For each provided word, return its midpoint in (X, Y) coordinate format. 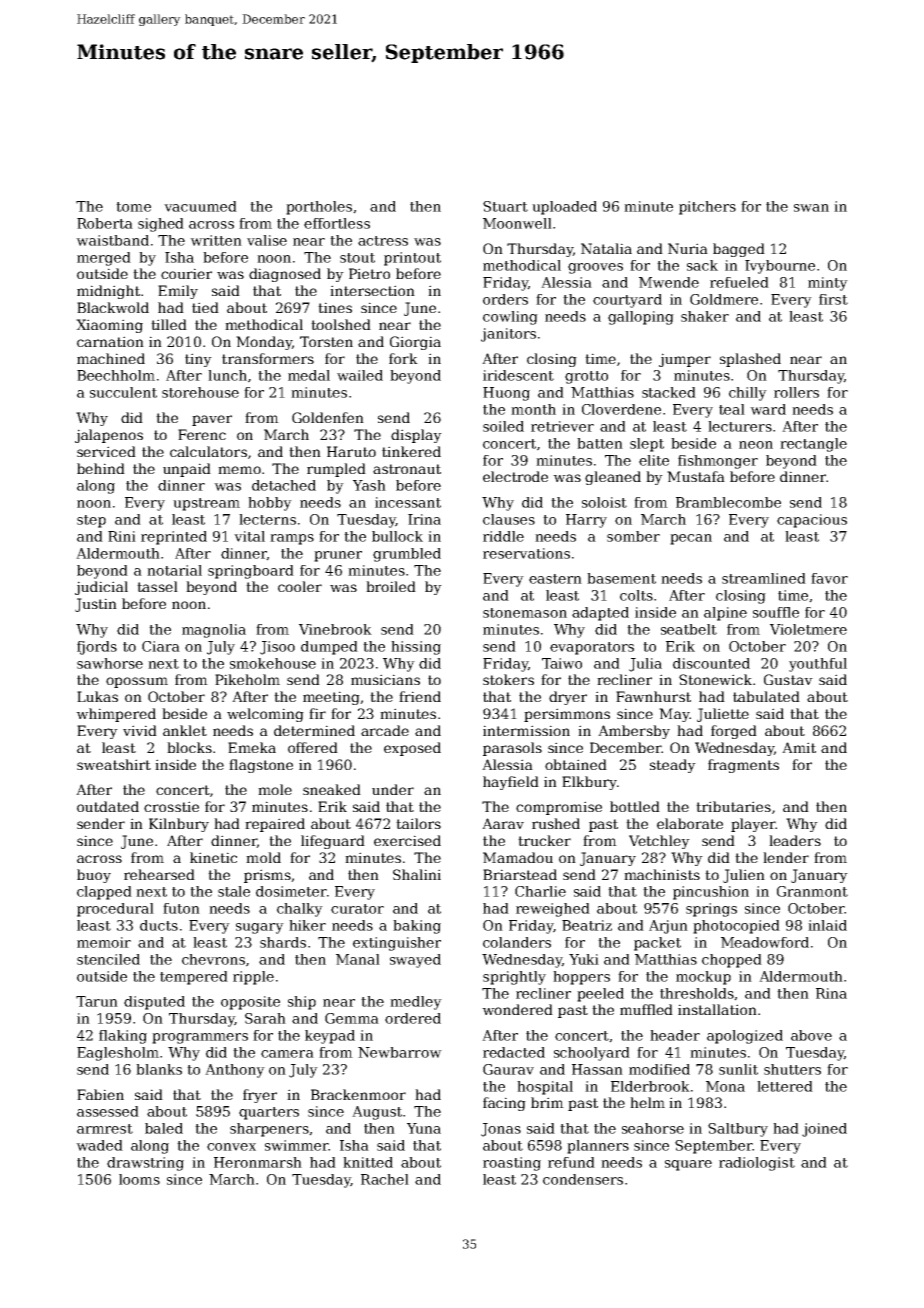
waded (99, 1145)
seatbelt (689, 629)
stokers (508, 679)
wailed (360, 375)
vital (249, 536)
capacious (812, 521)
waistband (112, 240)
